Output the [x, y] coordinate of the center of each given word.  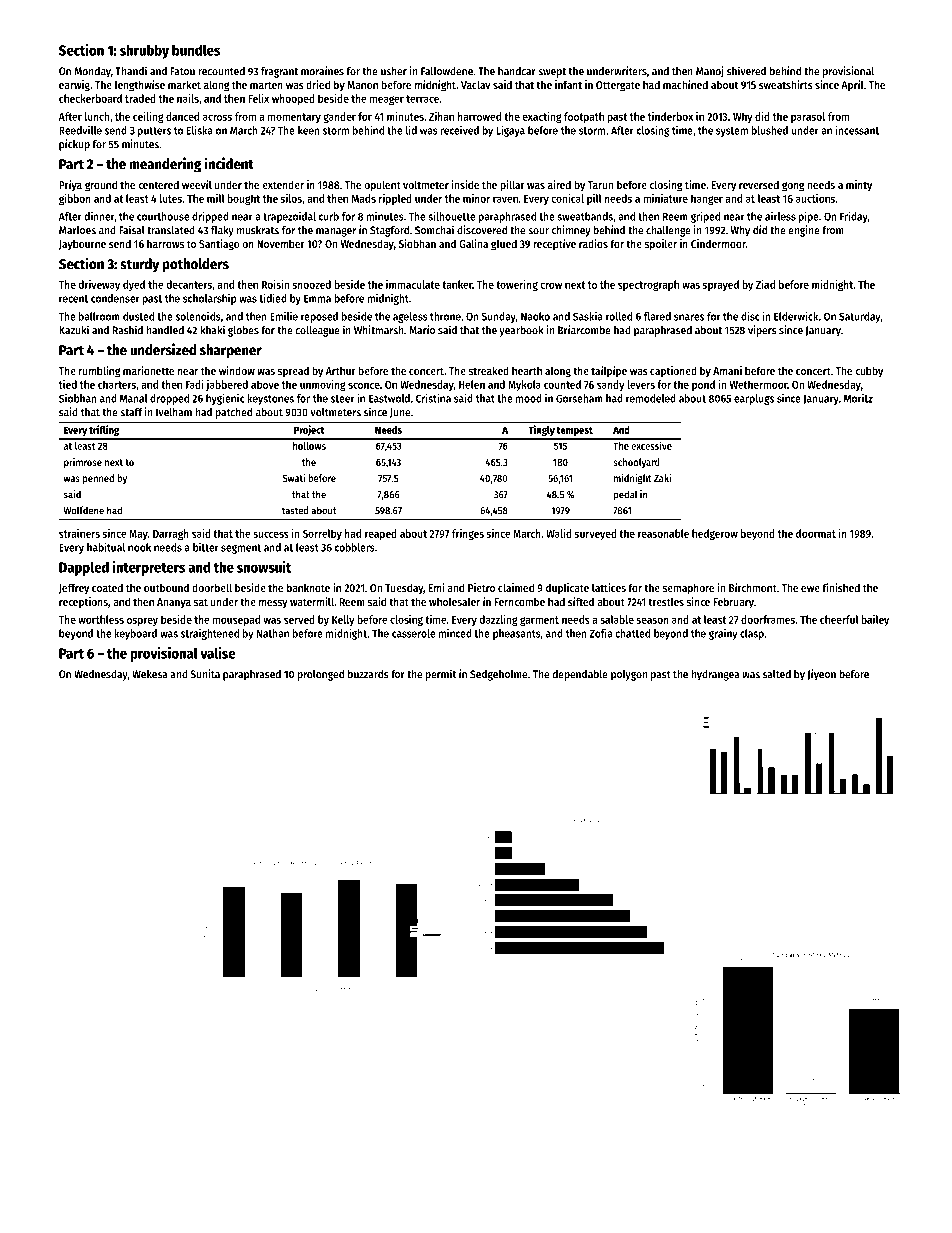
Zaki [662, 478]
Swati [293, 478]
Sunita [205, 674]
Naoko [535, 316]
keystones [270, 399]
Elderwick [796, 316]
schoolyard [636, 463]
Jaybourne [82, 245]
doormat [816, 533]
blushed [769, 130]
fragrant [279, 72]
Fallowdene [447, 71]
